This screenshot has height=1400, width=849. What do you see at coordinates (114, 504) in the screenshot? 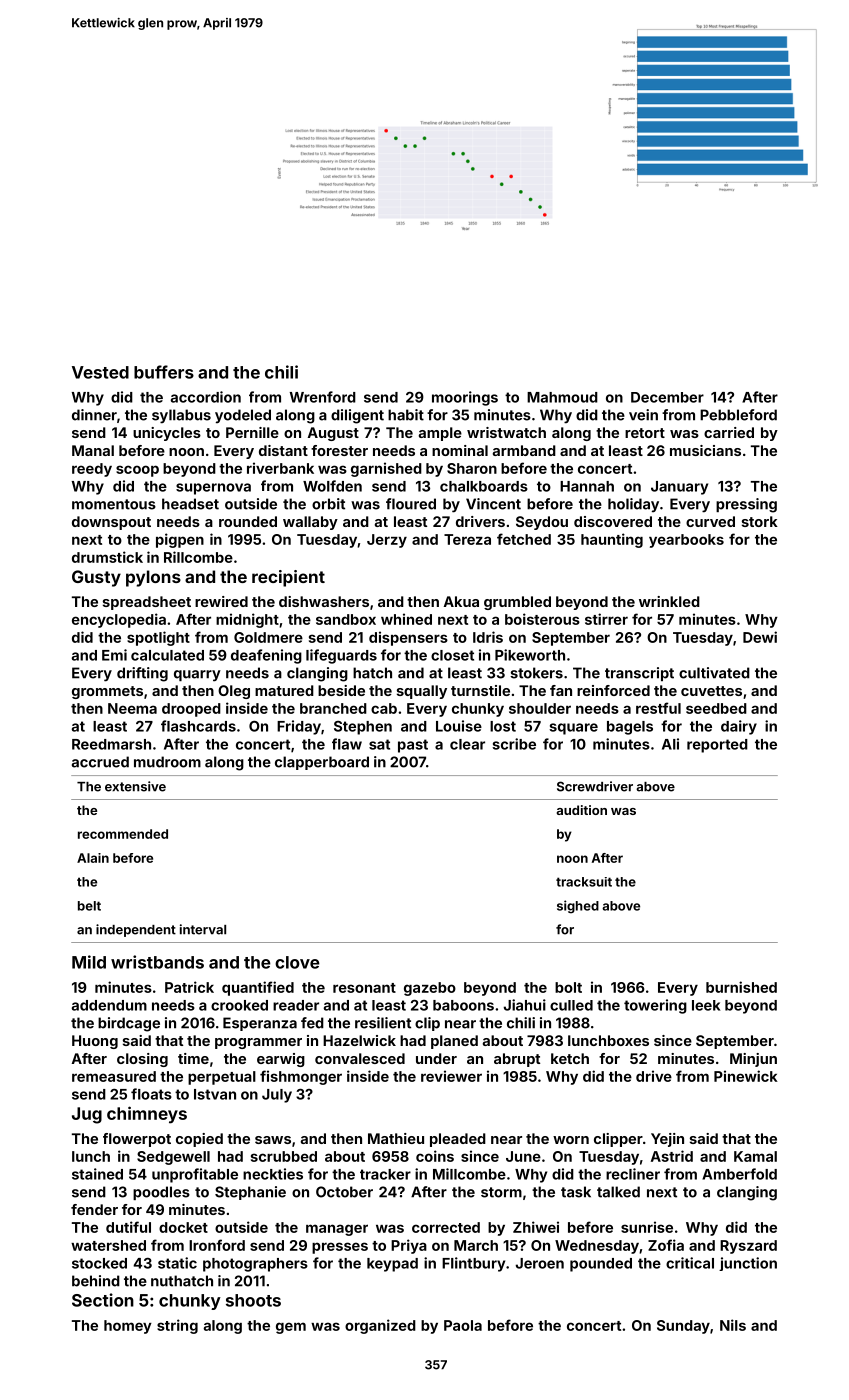
I see `momentous` at bounding box center [114, 504].
